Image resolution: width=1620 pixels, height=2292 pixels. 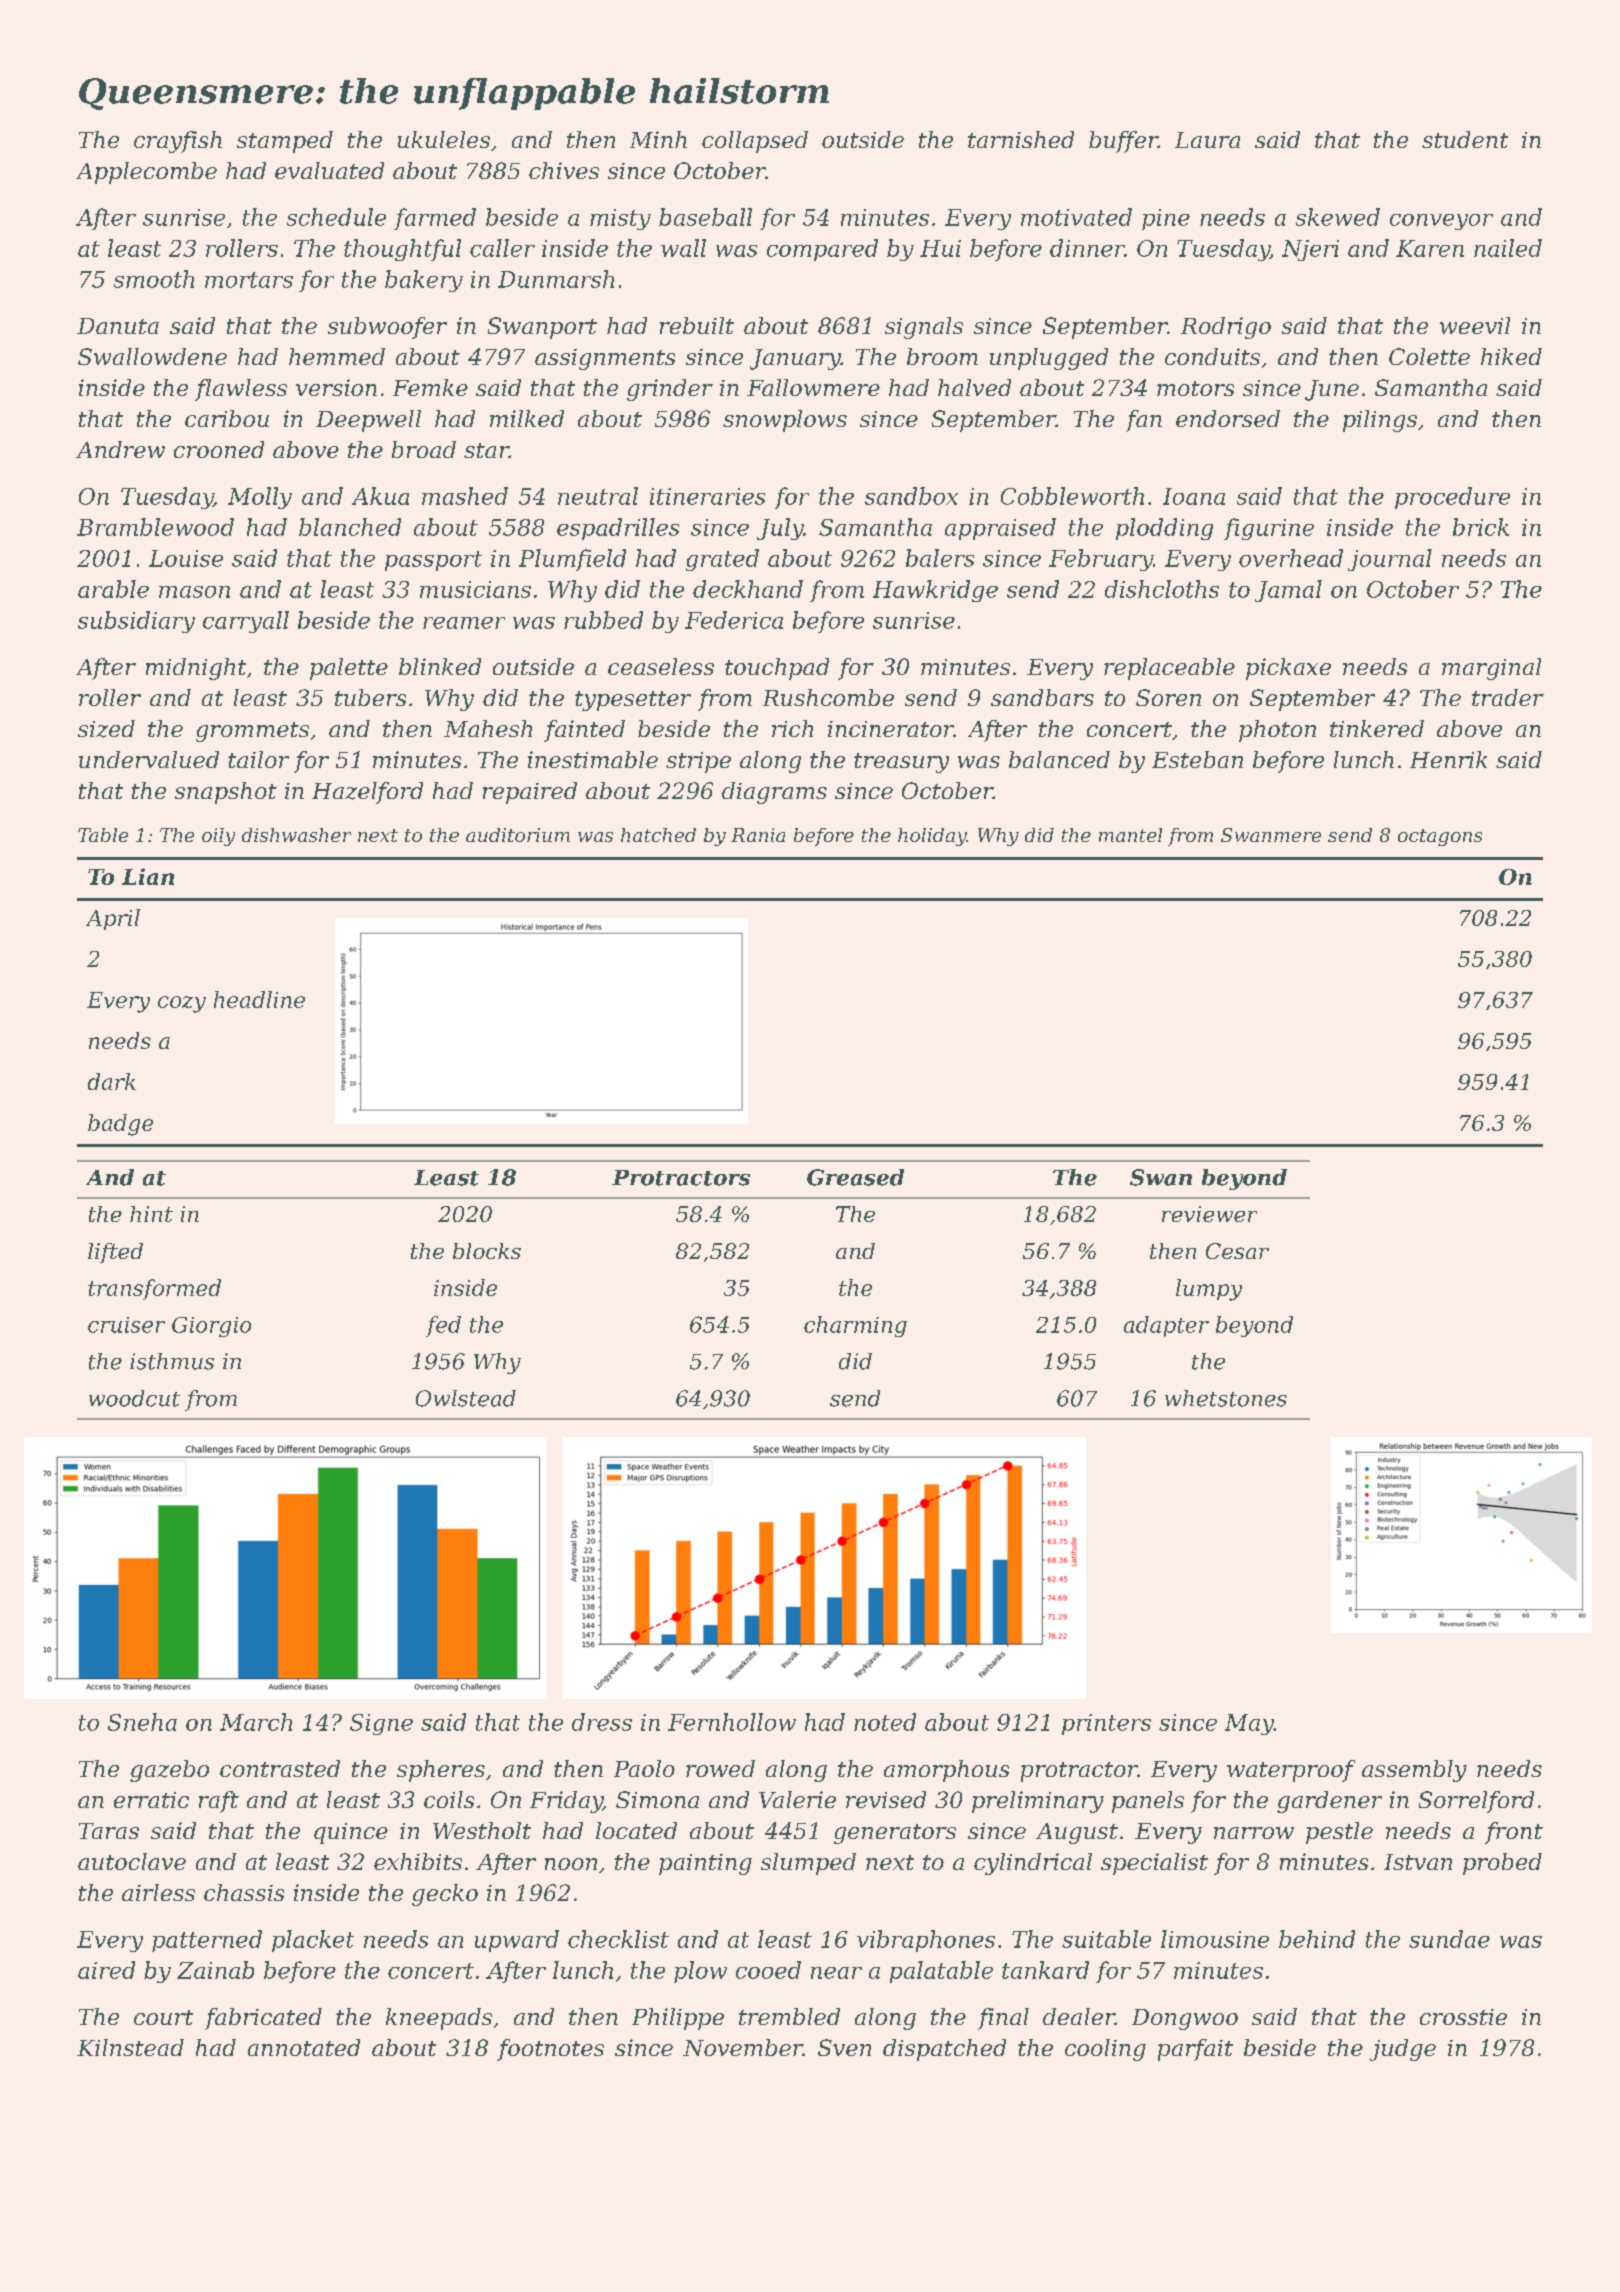 What do you see at coordinates (758, 835) in the image?
I see `Rania` at bounding box center [758, 835].
